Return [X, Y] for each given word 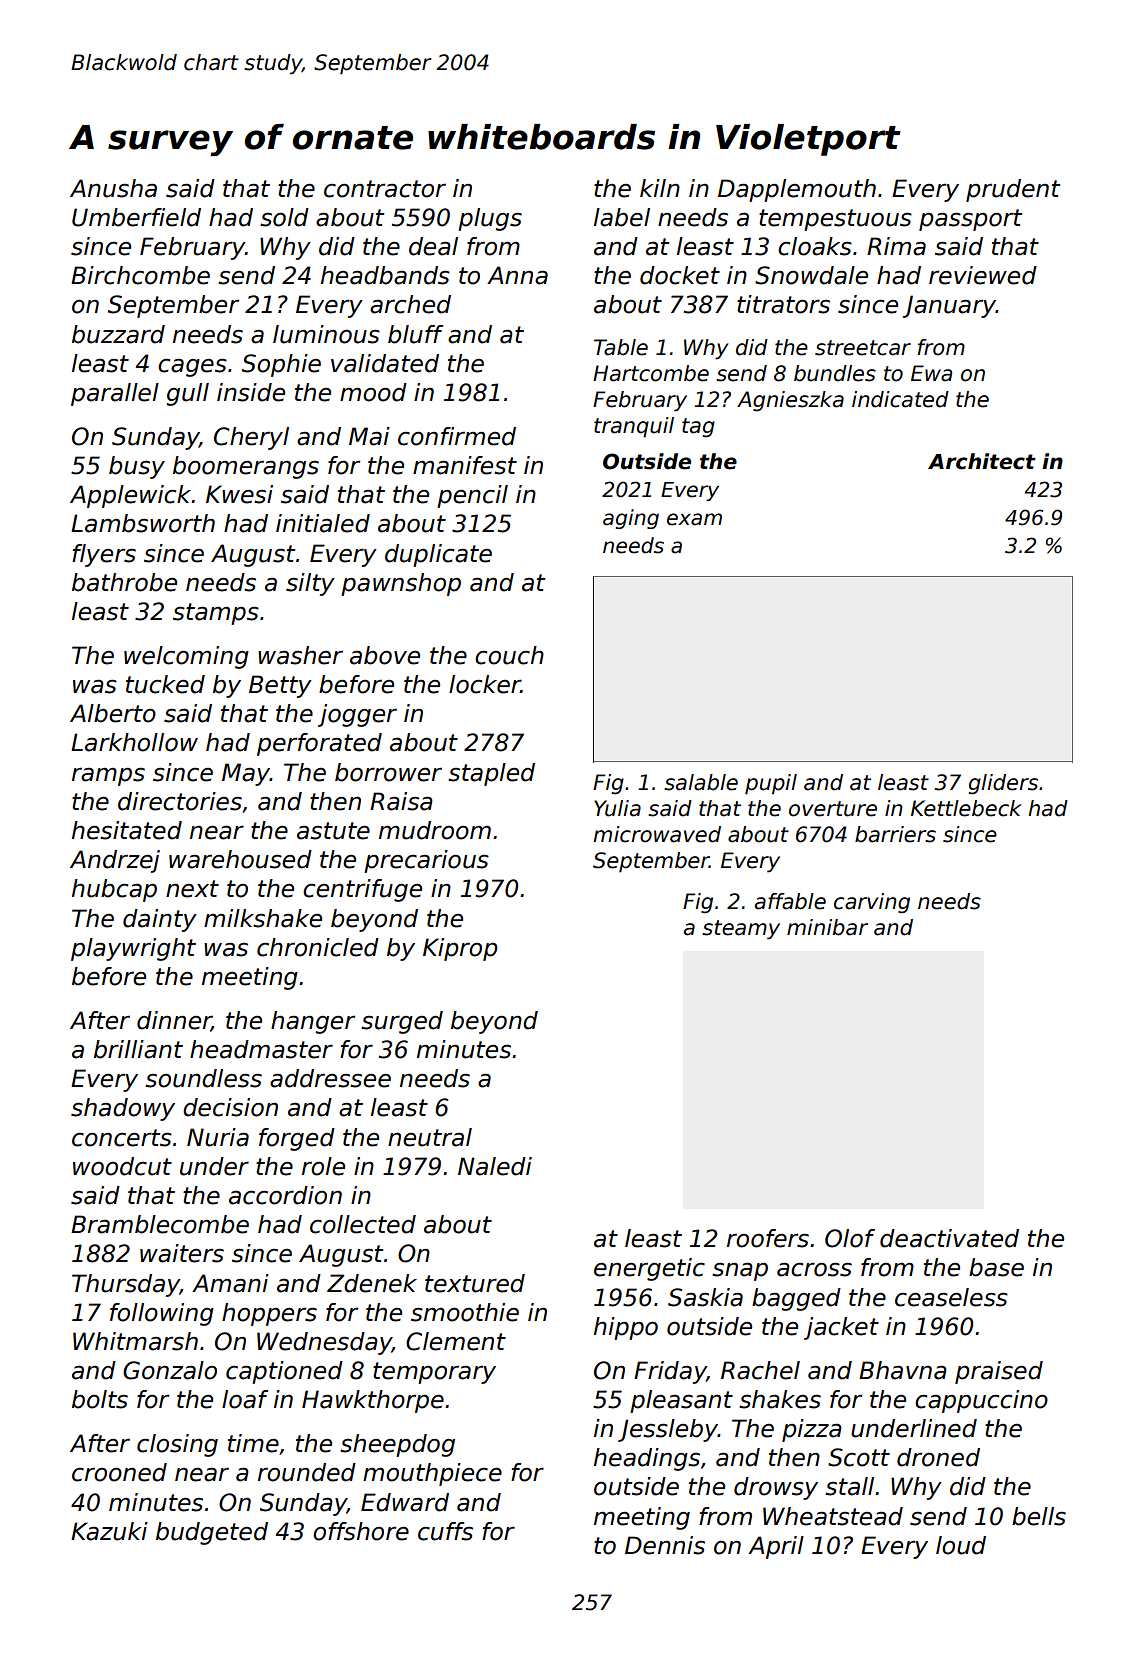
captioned [284, 1372]
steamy [741, 930]
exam [694, 519]
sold [284, 217]
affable [790, 901]
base [996, 1267]
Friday [670, 1372]
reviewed [983, 275]
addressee [330, 1078]
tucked [165, 684]
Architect [982, 461]
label [622, 217]
